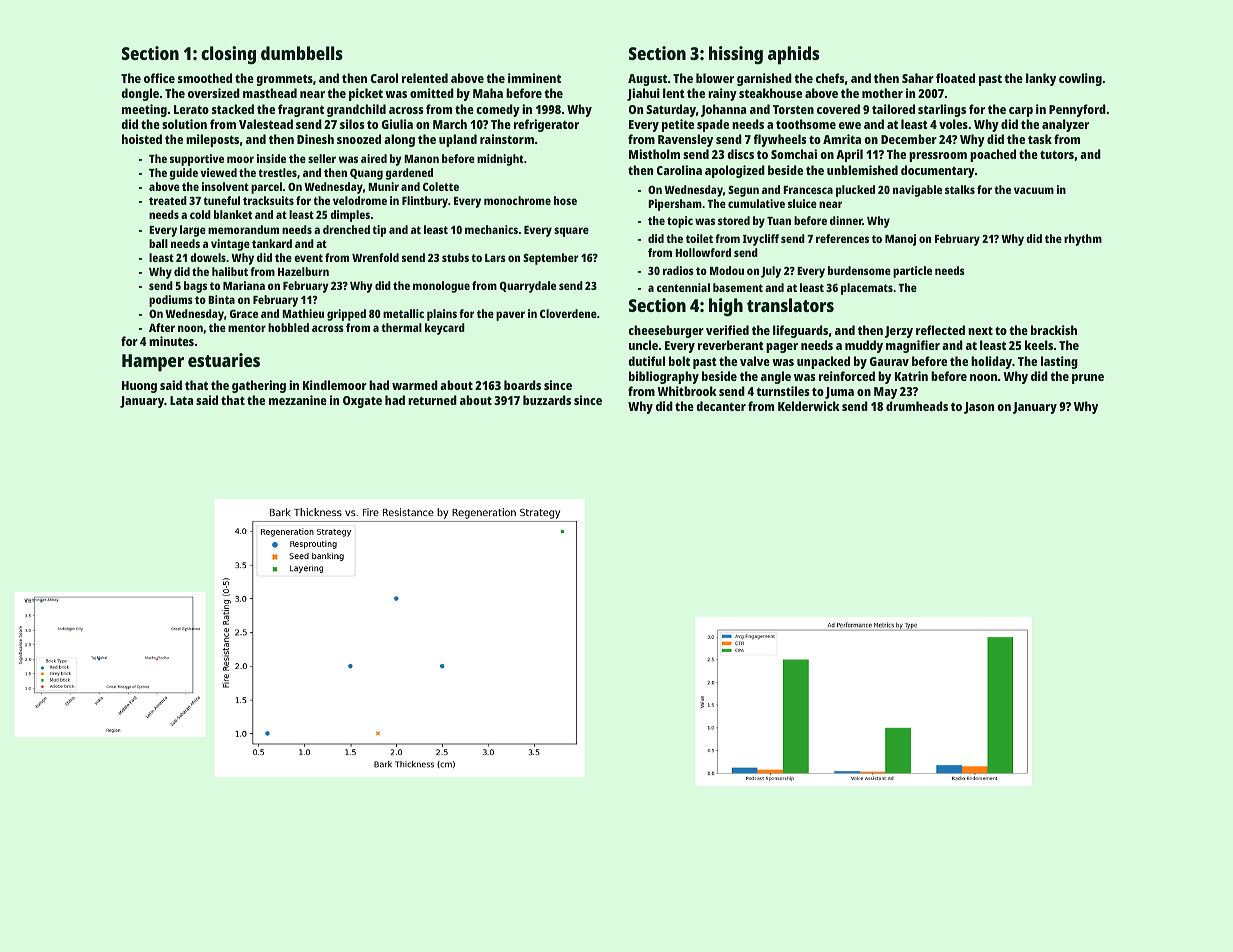  Describe the element at coordinates (228, 55) in the screenshot. I see `closing` at that location.
